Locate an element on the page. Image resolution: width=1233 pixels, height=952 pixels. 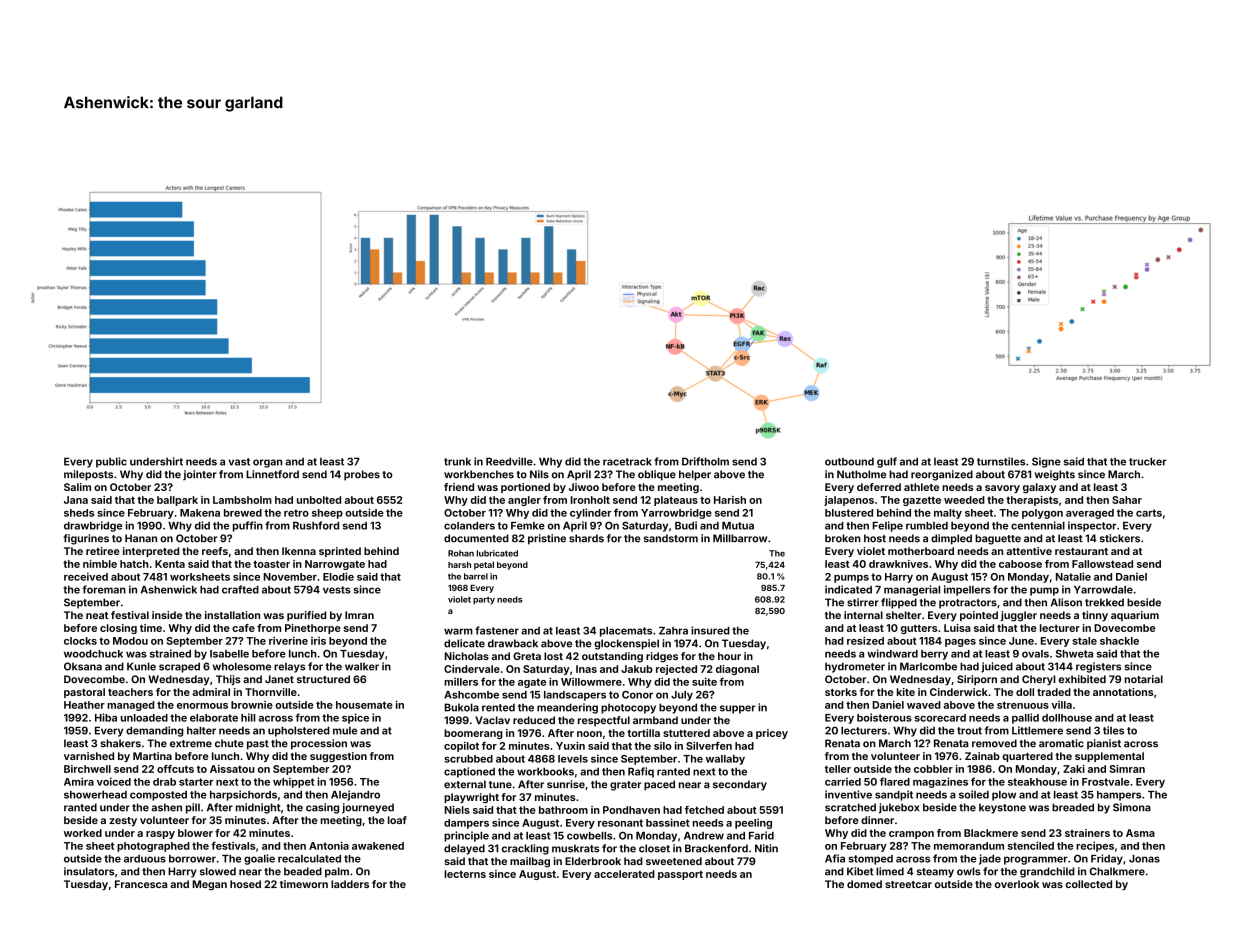
Reedville is located at coordinates (509, 461).
